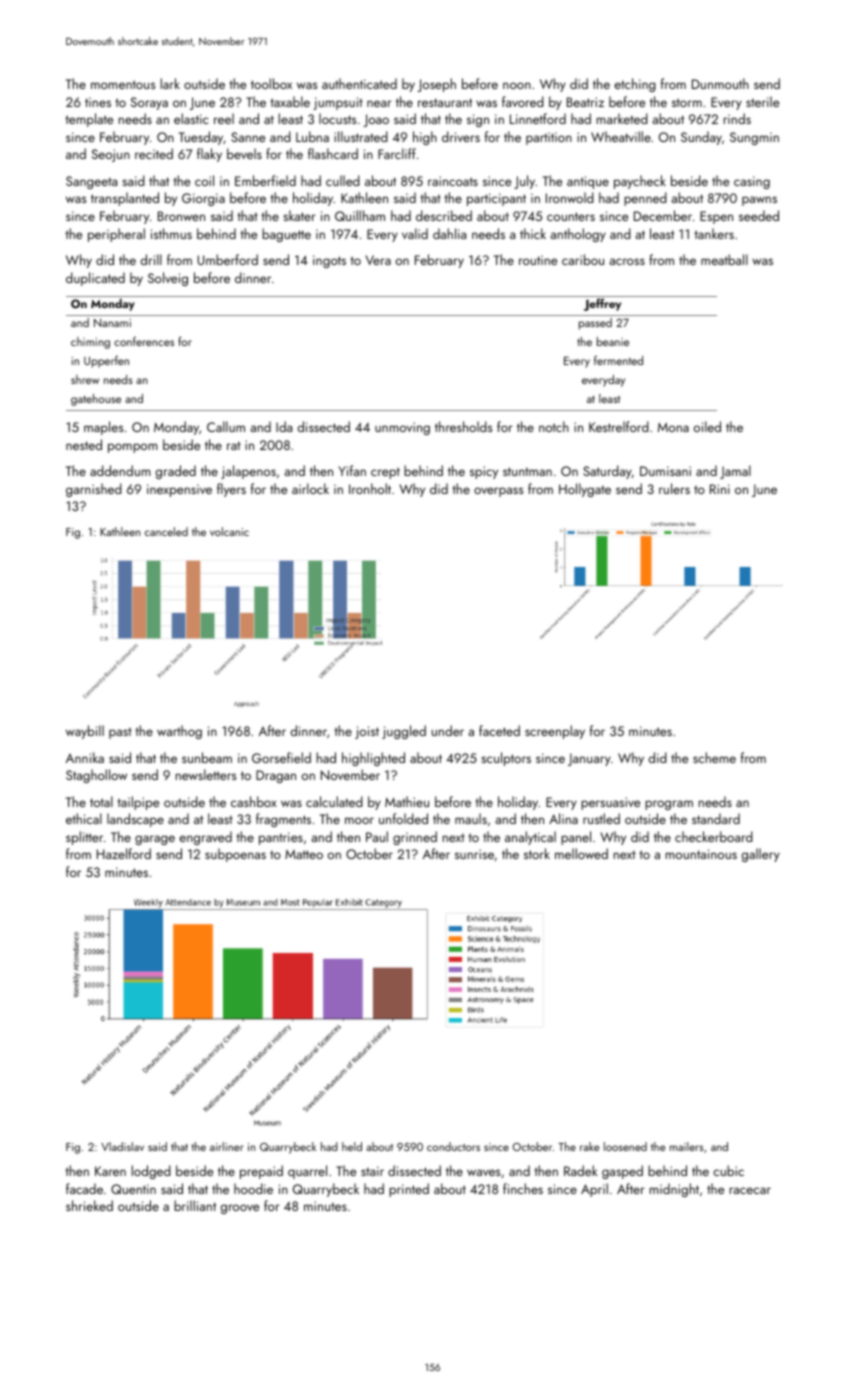  Describe the element at coordinates (585, 102) in the screenshot. I see `Beatriz` at that location.
